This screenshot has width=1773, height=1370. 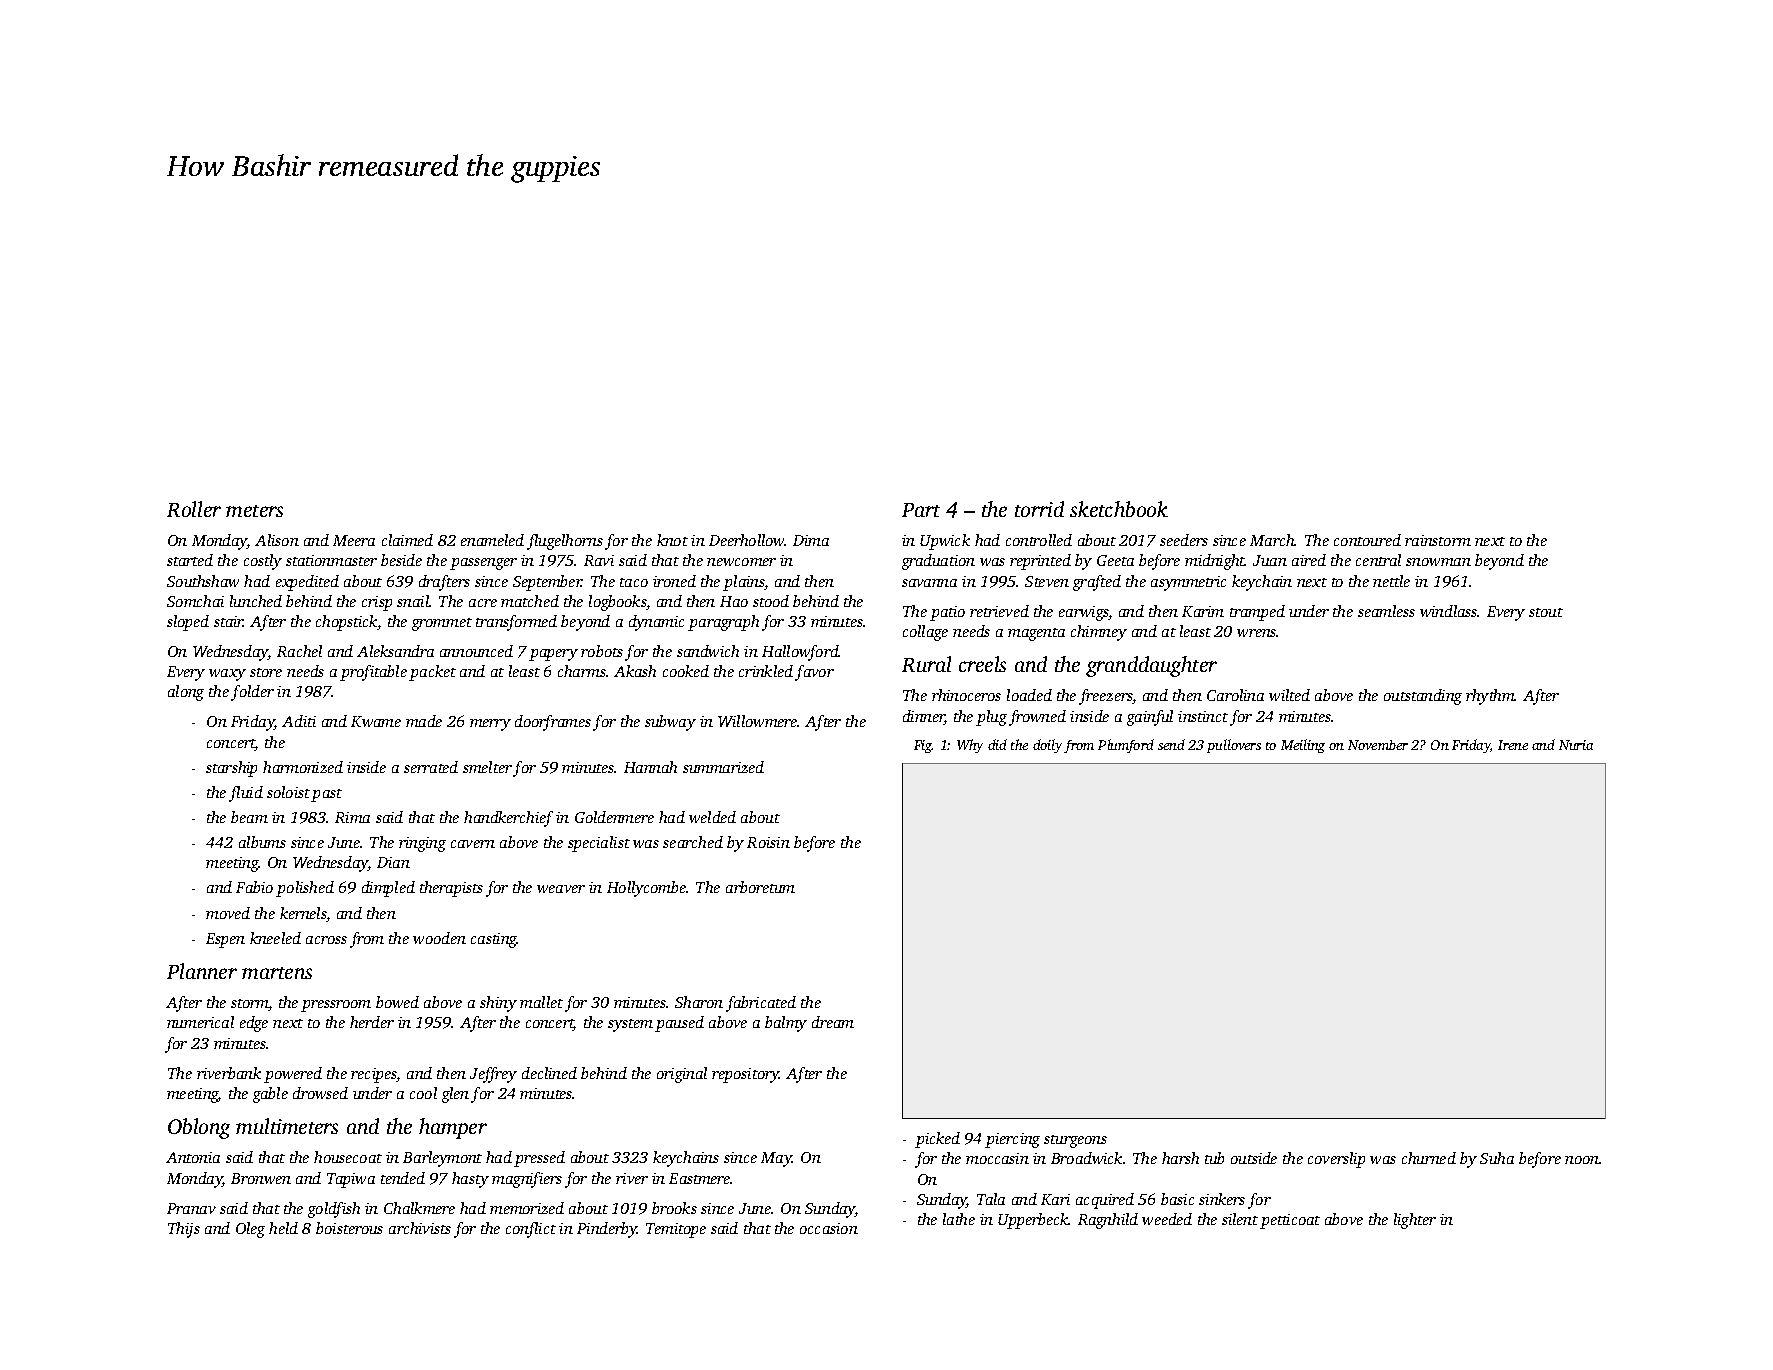 What do you see at coordinates (334, 1210) in the screenshot?
I see `goldfish` at bounding box center [334, 1210].
